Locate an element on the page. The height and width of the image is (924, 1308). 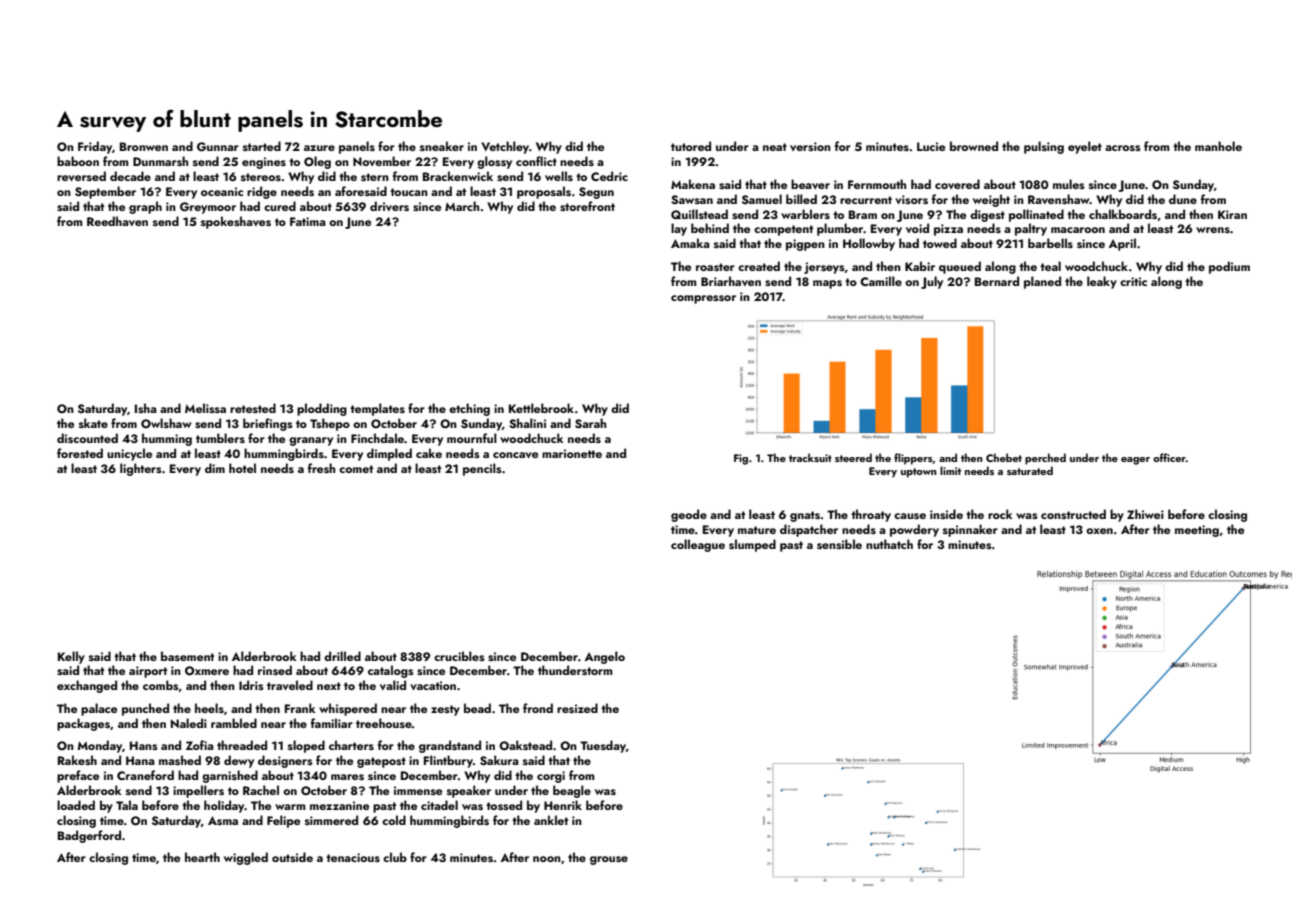
started is located at coordinates (262, 146).
